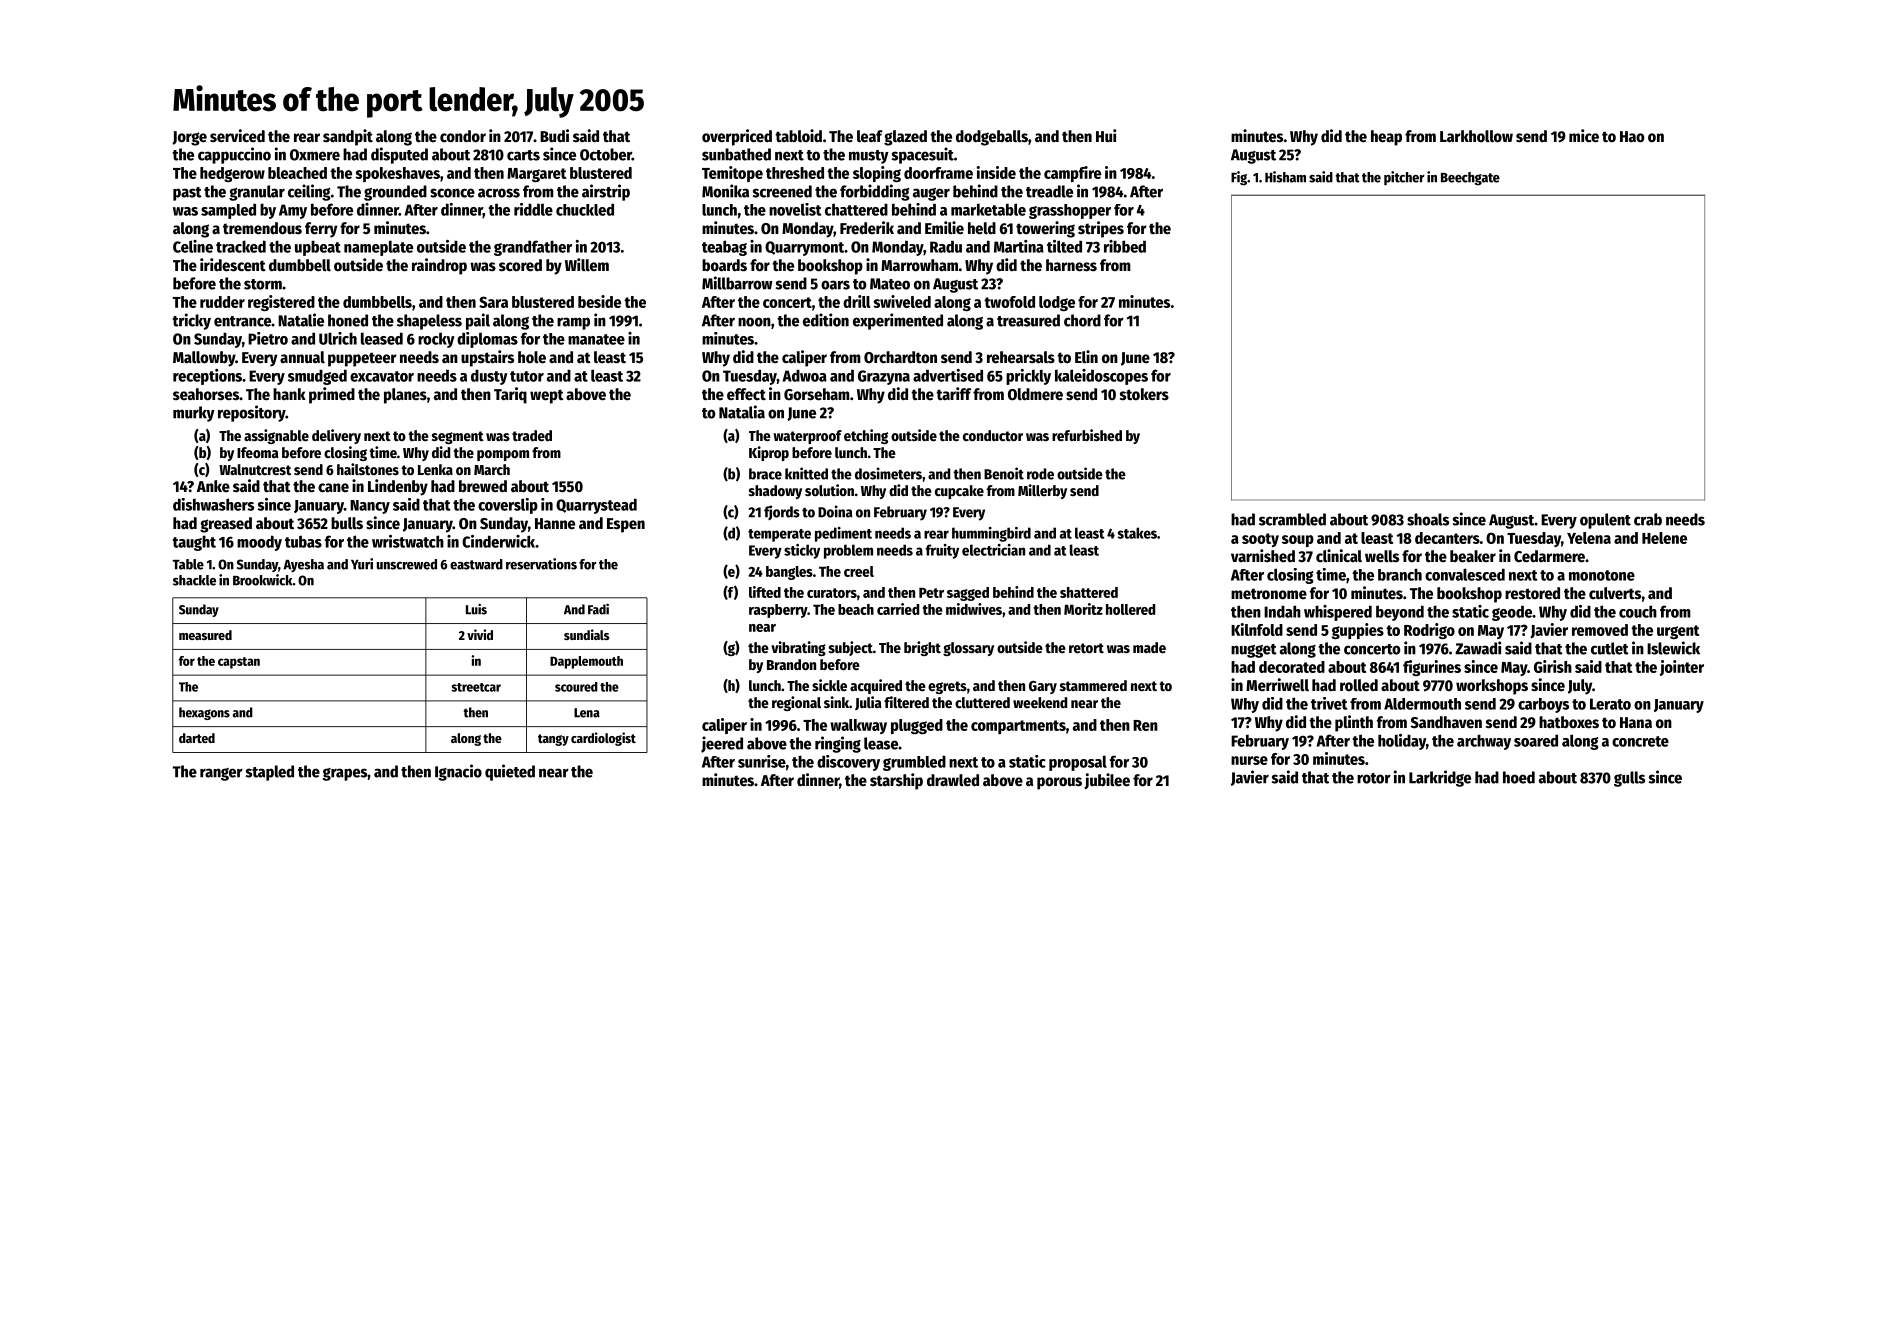 The image size is (1878, 1328). I want to click on Beechgate, so click(1470, 179).
